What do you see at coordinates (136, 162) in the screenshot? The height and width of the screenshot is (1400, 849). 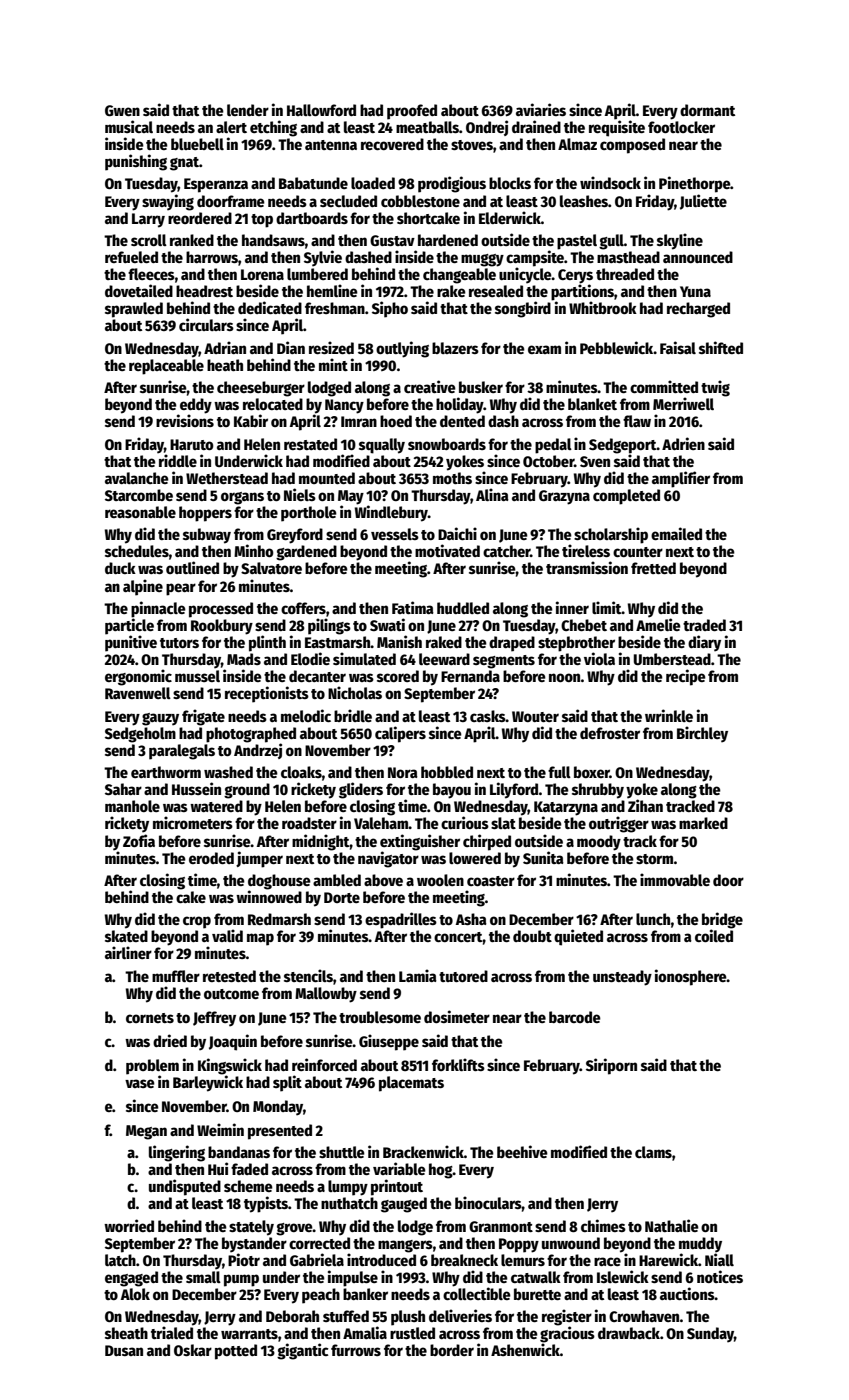 I see `punishing` at bounding box center [136, 162].
